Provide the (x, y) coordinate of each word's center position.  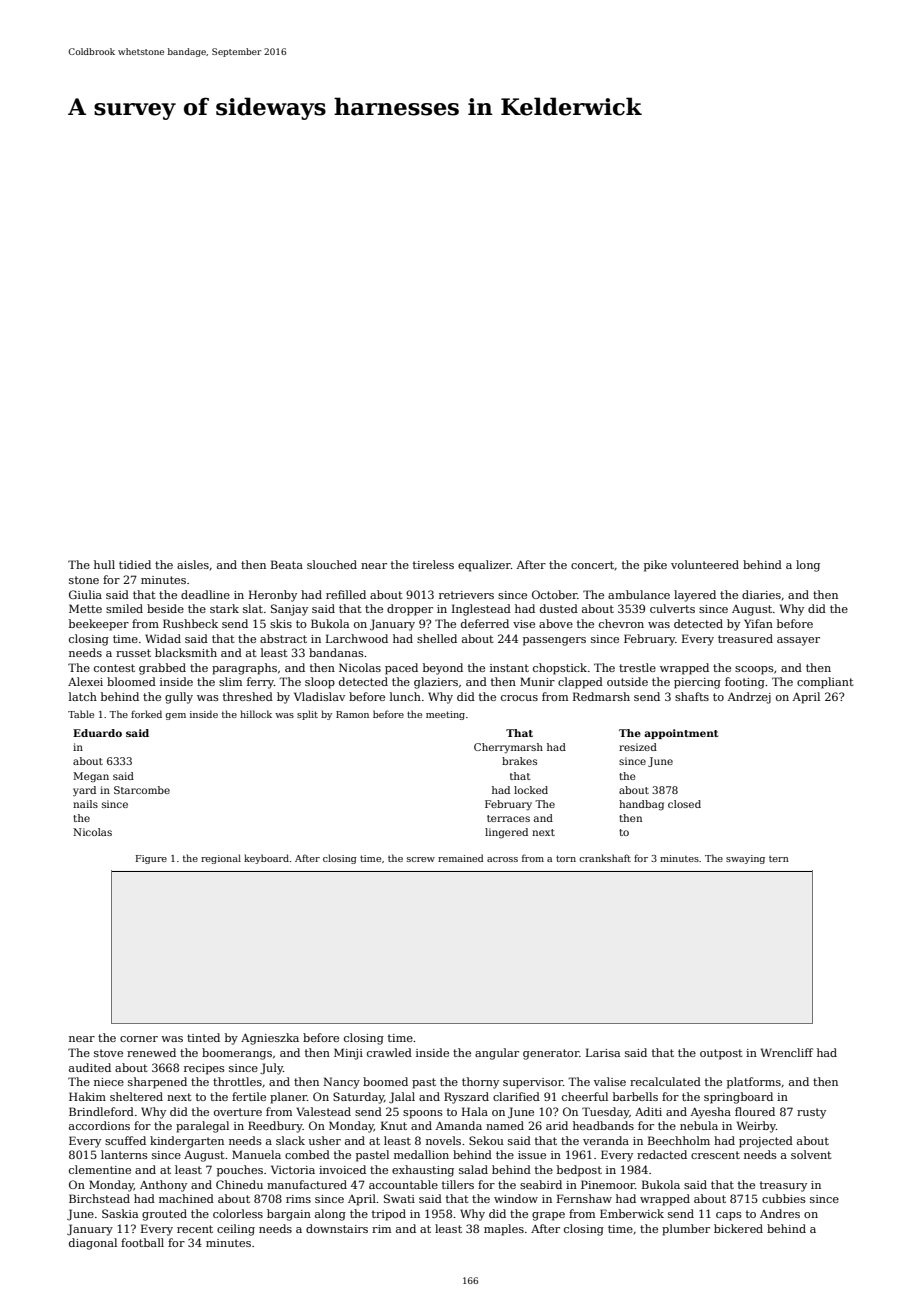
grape (548, 1216)
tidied (135, 564)
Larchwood (357, 638)
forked (146, 714)
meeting (445, 715)
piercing (697, 683)
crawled (389, 1052)
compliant (825, 683)
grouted (164, 1215)
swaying (745, 859)
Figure (151, 859)
